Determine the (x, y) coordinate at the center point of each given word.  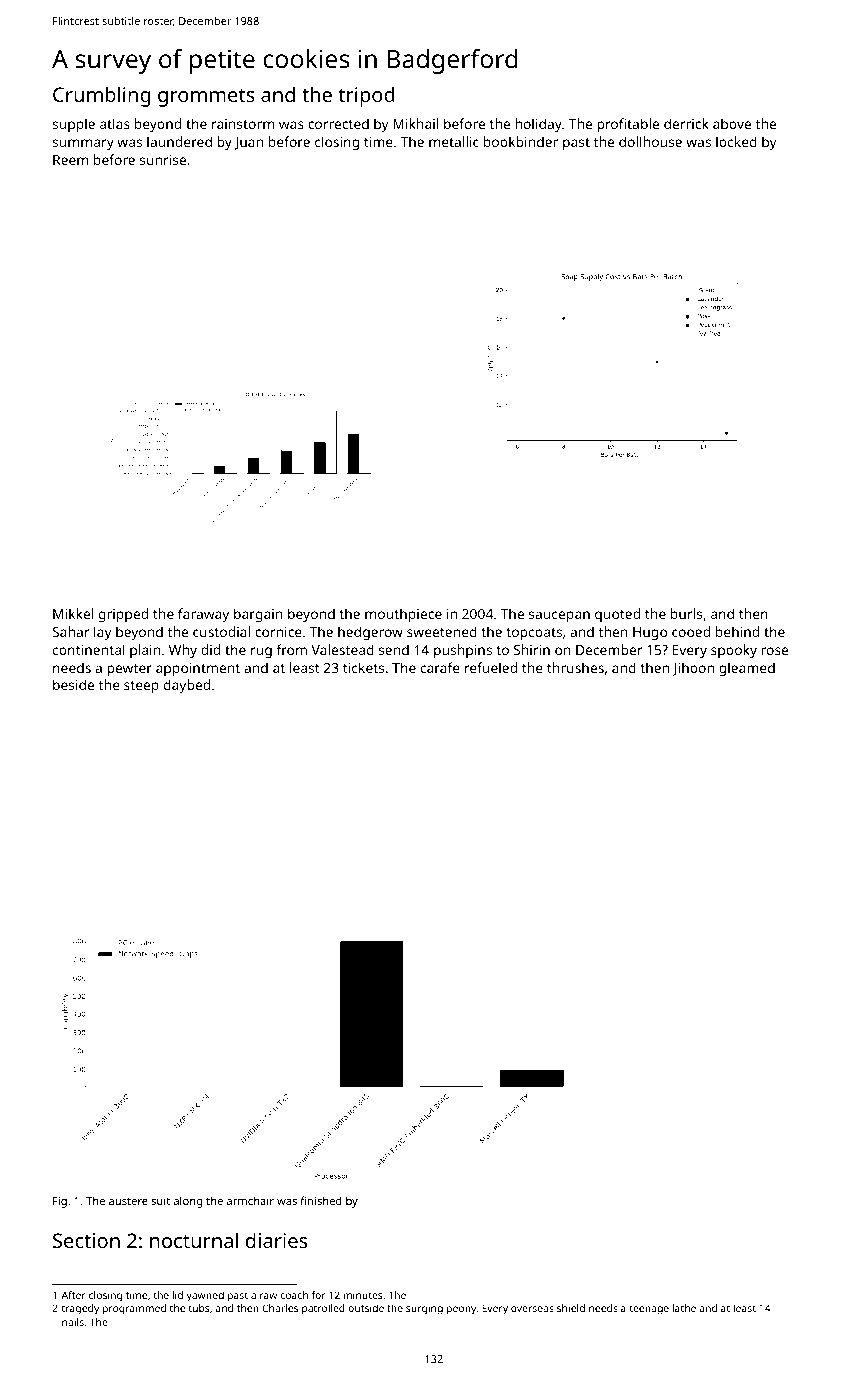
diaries (276, 1240)
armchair (250, 1200)
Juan (248, 143)
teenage (649, 1310)
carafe (440, 667)
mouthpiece (403, 615)
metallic (454, 141)
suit (160, 1201)
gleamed (747, 669)
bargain (258, 615)
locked (736, 141)
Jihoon (693, 669)
